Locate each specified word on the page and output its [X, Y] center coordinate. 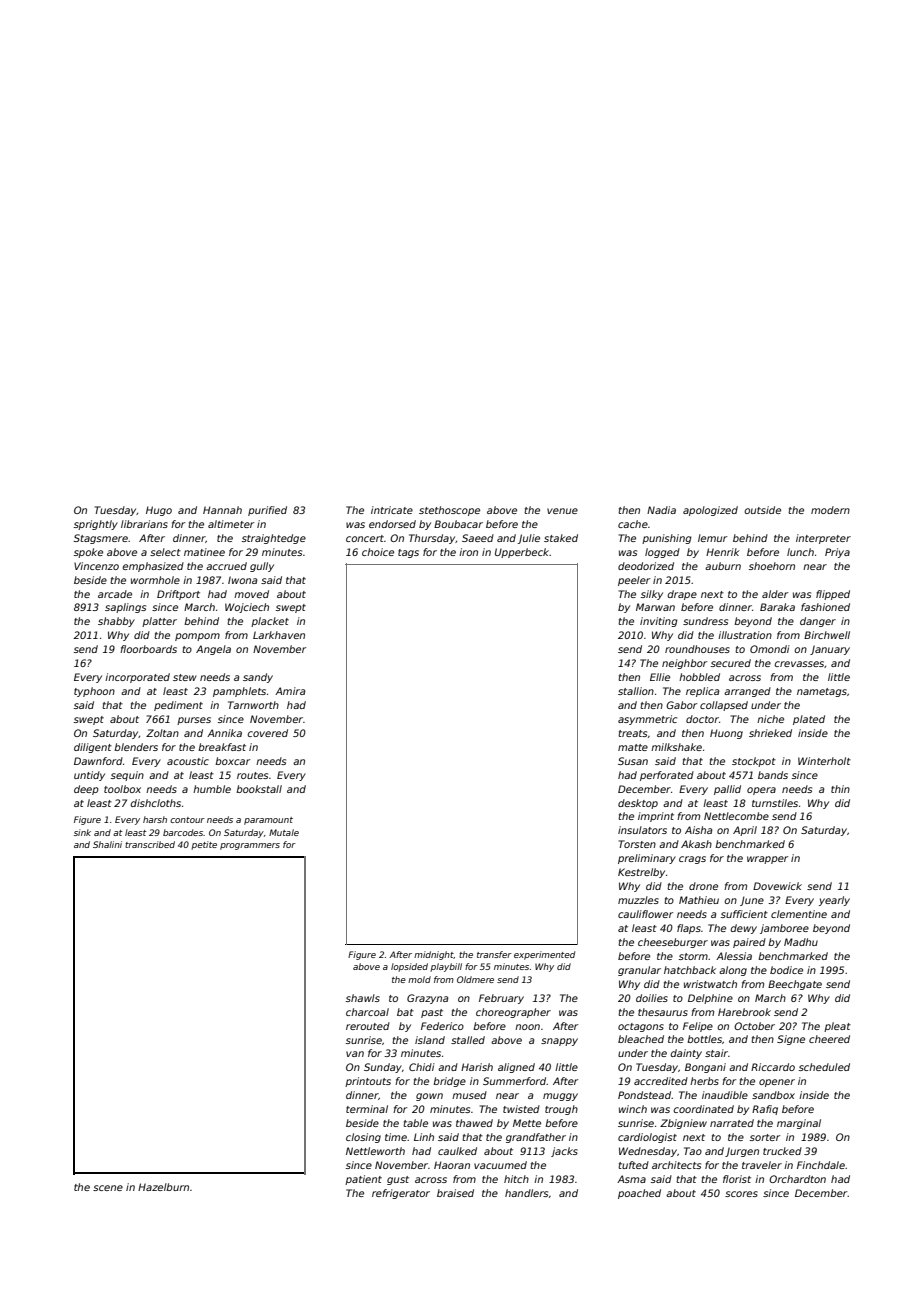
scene [108, 1188]
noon [527, 1027]
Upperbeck [522, 553]
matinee [204, 552]
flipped [833, 595]
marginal [799, 1124]
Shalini [107, 844]
